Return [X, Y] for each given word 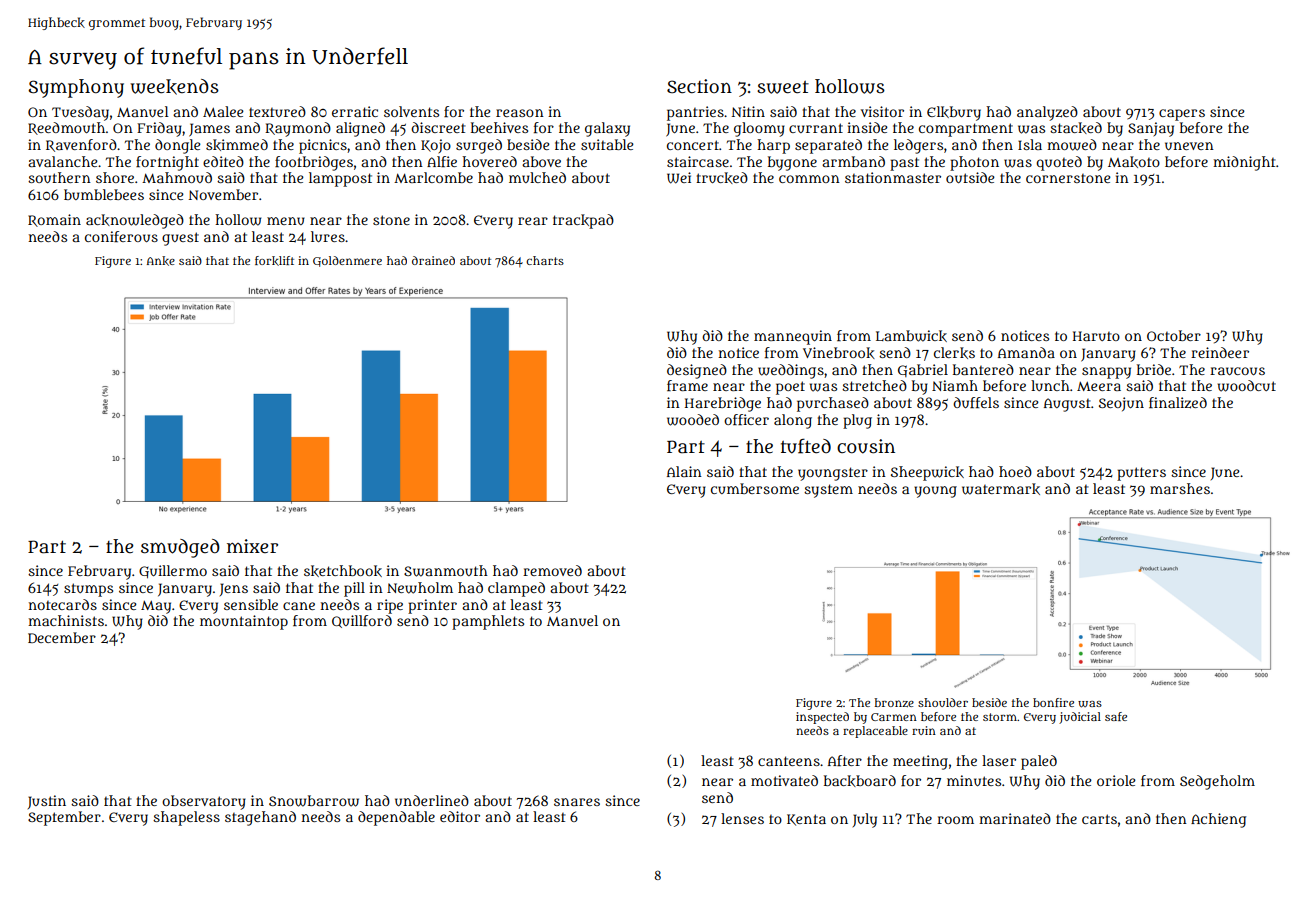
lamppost [340, 179]
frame [687, 385]
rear [533, 221]
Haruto [1096, 336]
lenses [742, 818]
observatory [204, 802]
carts [1099, 819]
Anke [161, 261]
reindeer [1220, 352]
